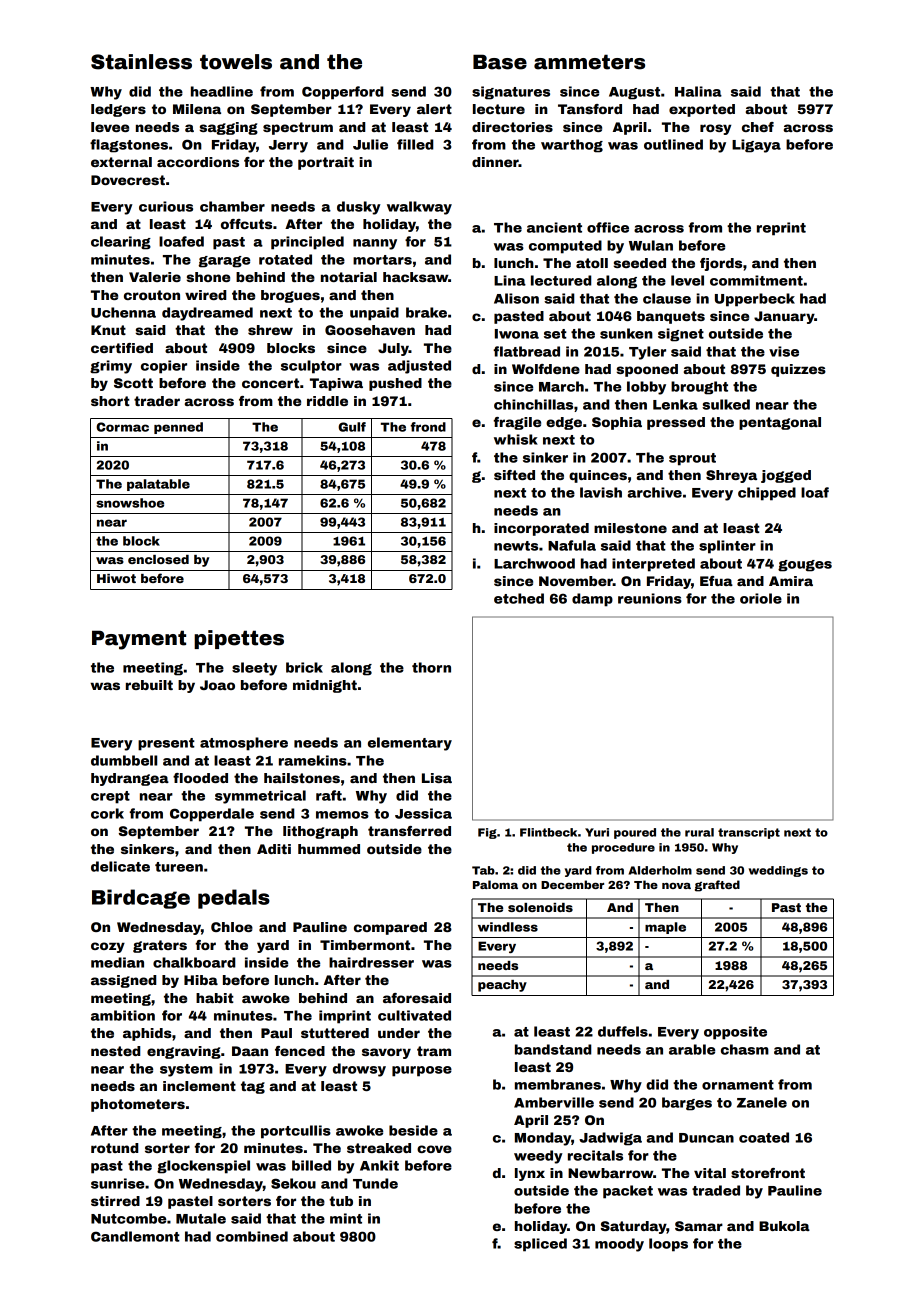 Image resolution: width=924 pixels, height=1308 pixels. Describe the element at coordinates (756, 146) in the screenshot. I see `Ligaya` at that location.
